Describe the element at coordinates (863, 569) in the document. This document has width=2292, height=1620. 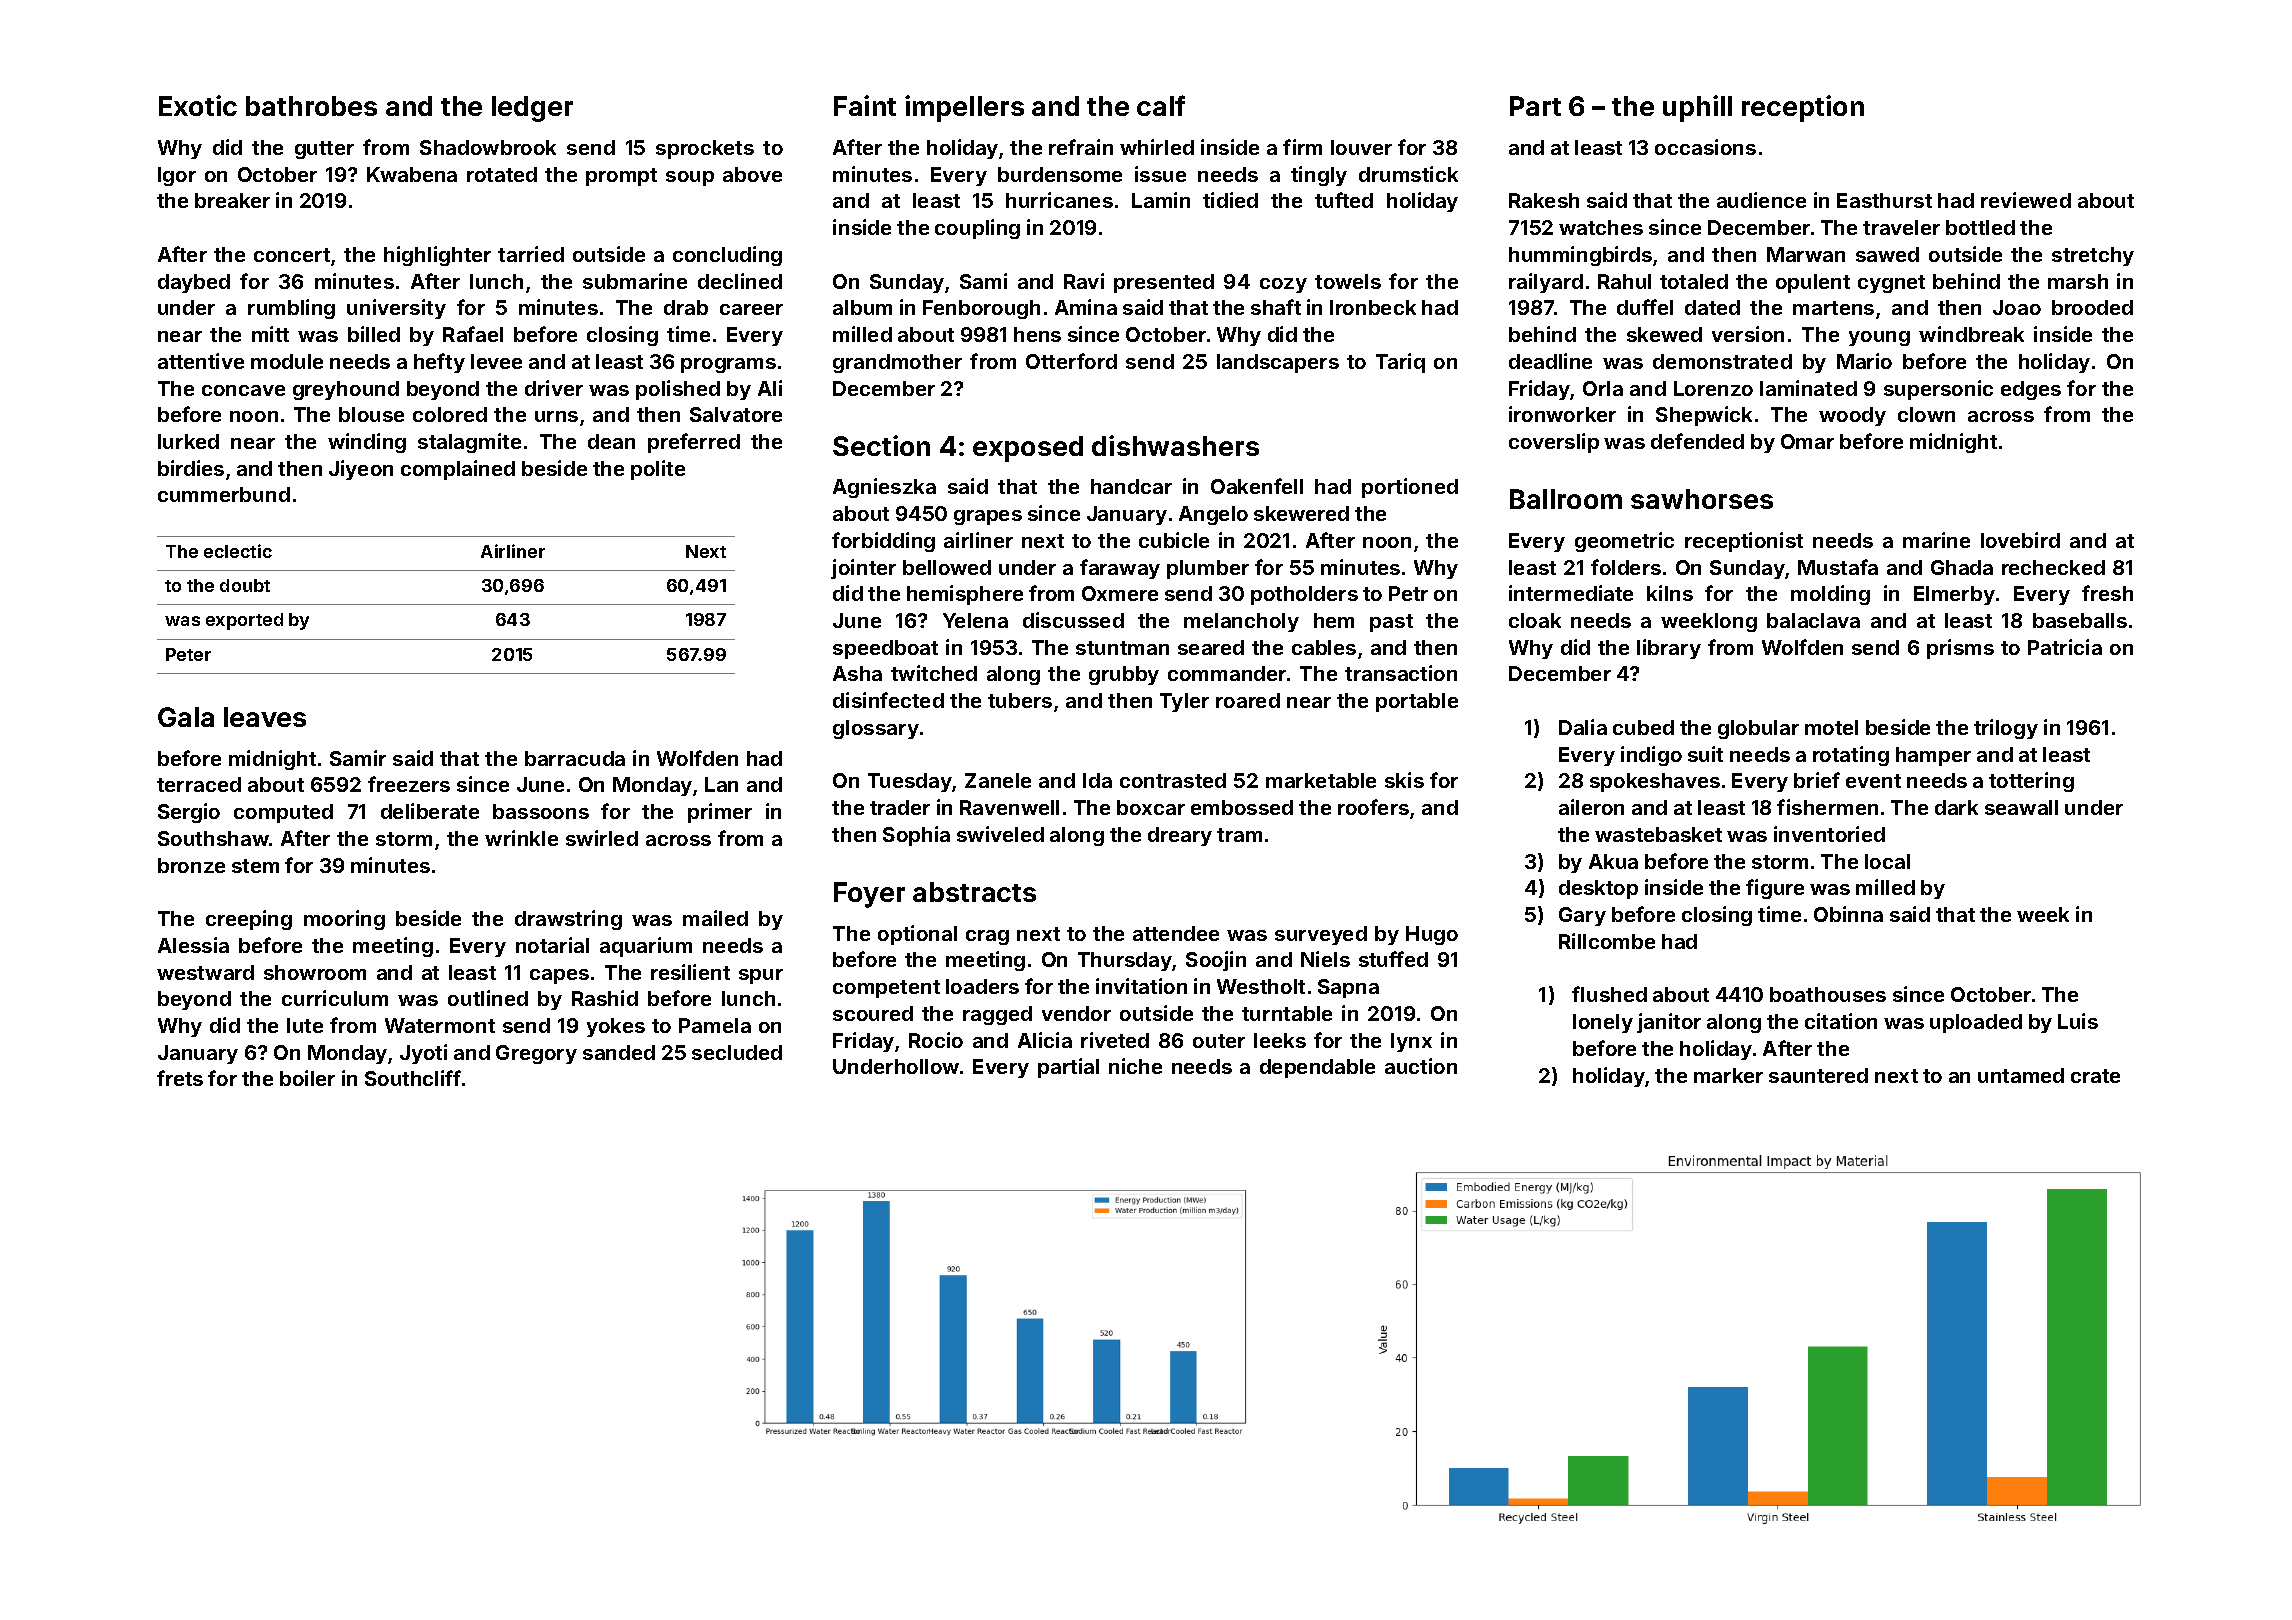
I see `jointer` at that location.
